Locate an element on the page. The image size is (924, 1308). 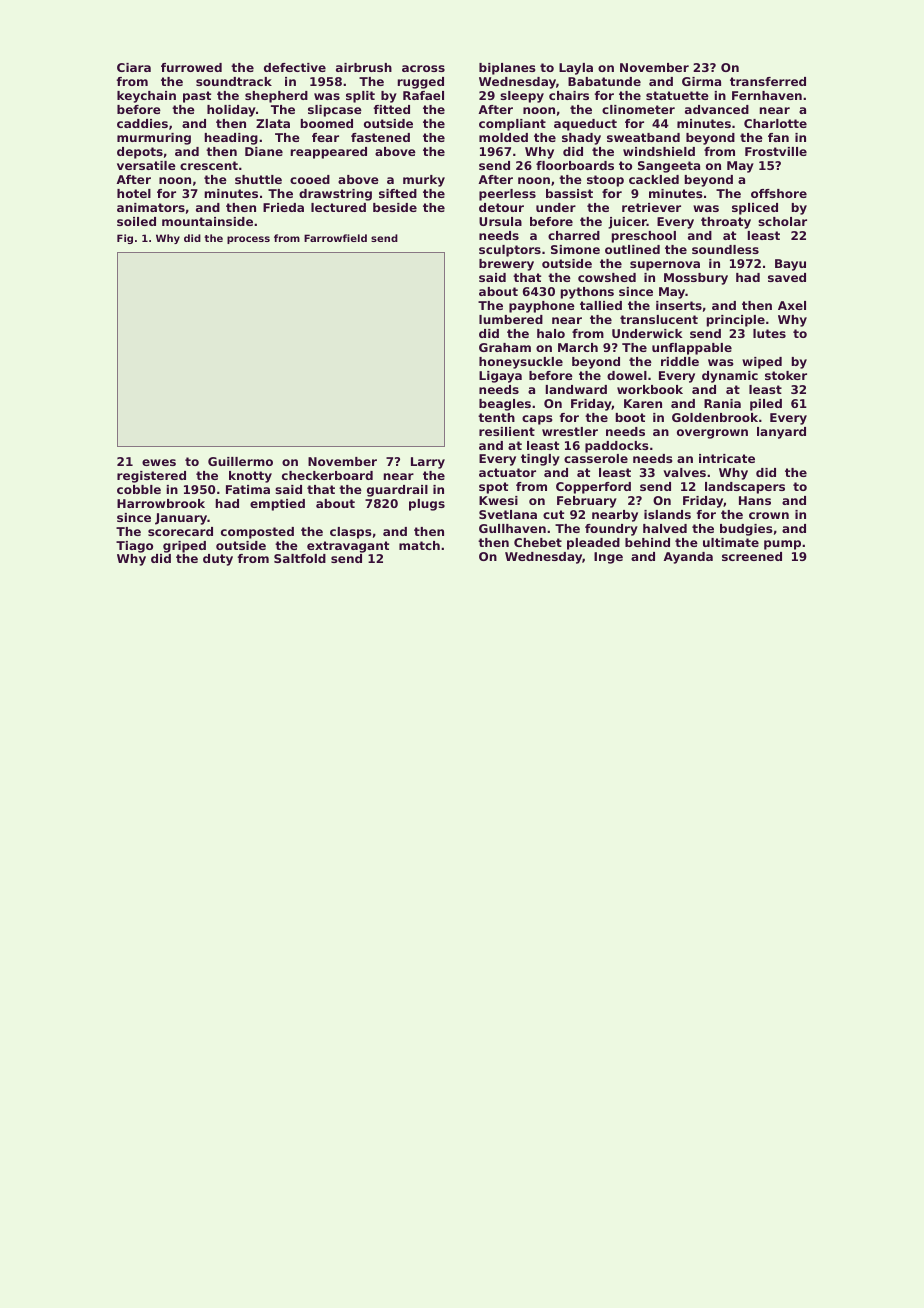
fitted is located at coordinates (392, 109).
